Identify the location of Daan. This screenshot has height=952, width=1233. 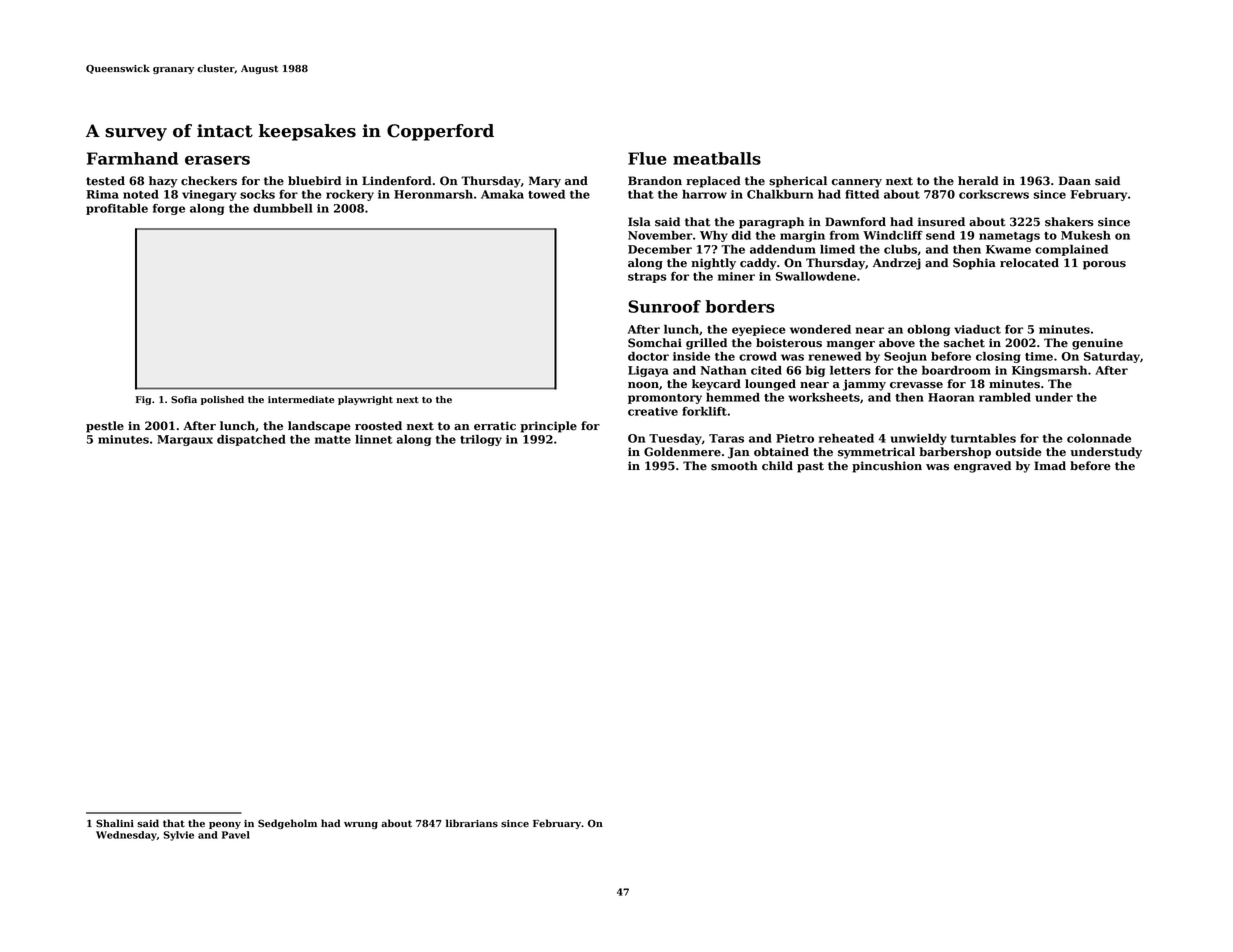
(1075, 180).
